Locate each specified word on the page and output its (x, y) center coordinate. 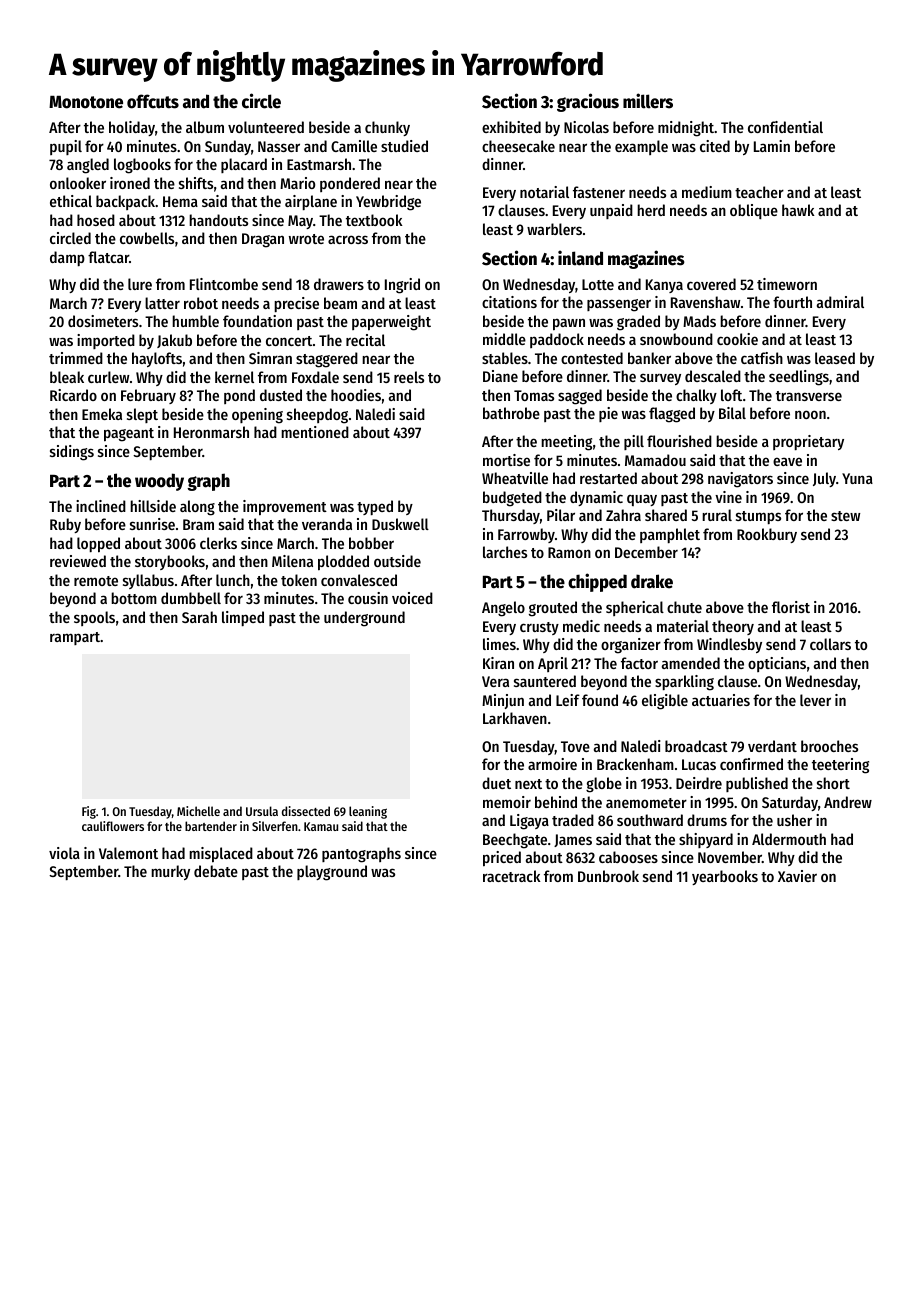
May (300, 222)
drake (652, 581)
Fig (89, 812)
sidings (72, 453)
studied (404, 146)
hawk (798, 210)
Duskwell (400, 524)
